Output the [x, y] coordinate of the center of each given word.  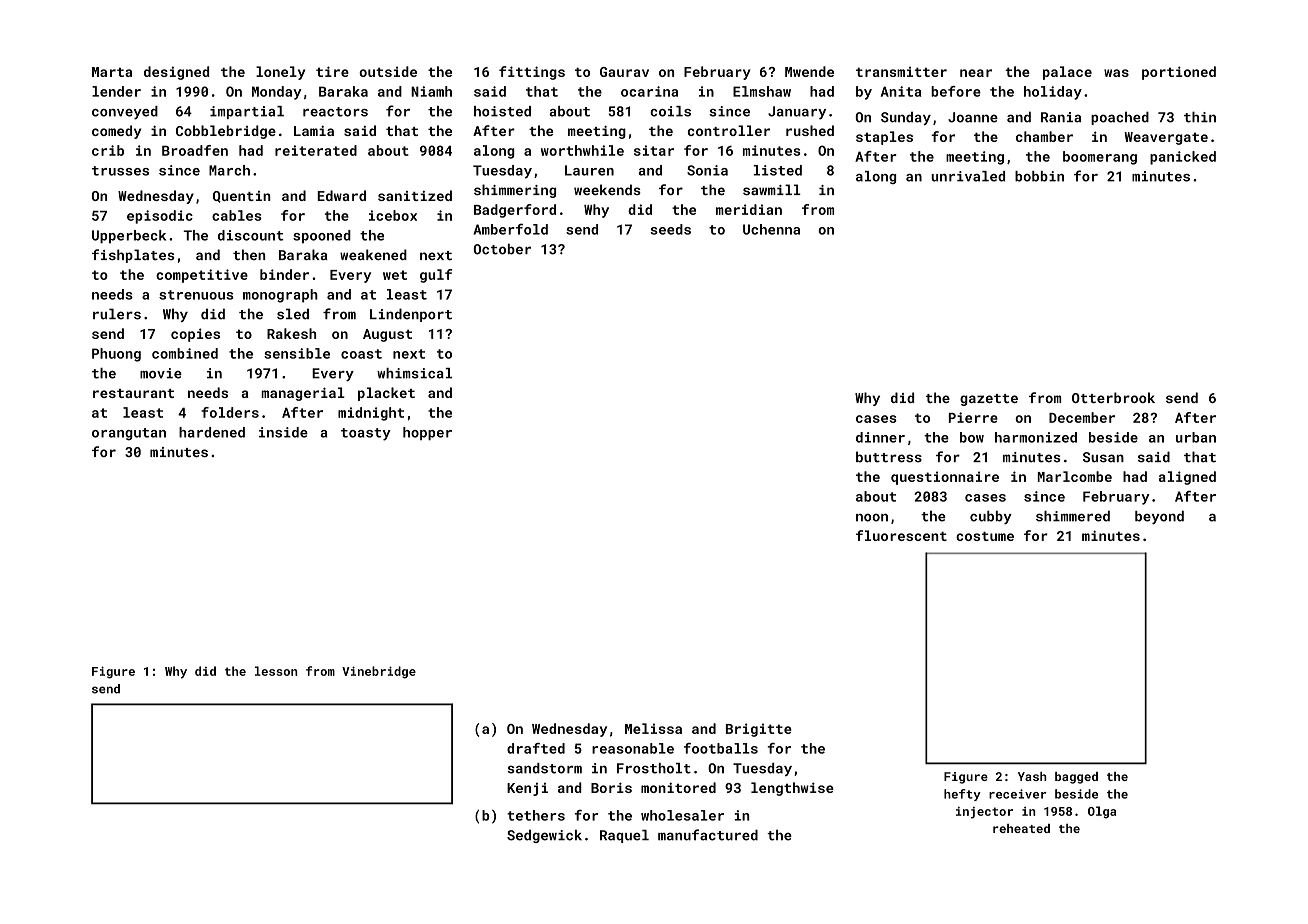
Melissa [653, 728]
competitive [202, 276]
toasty [366, 434]
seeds [670, 229]
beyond [1159, 517]
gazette [989, 400]
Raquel [624, 836]
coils [670, 111]
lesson [276, 671]
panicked [1183, 158]
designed [176, 73]
